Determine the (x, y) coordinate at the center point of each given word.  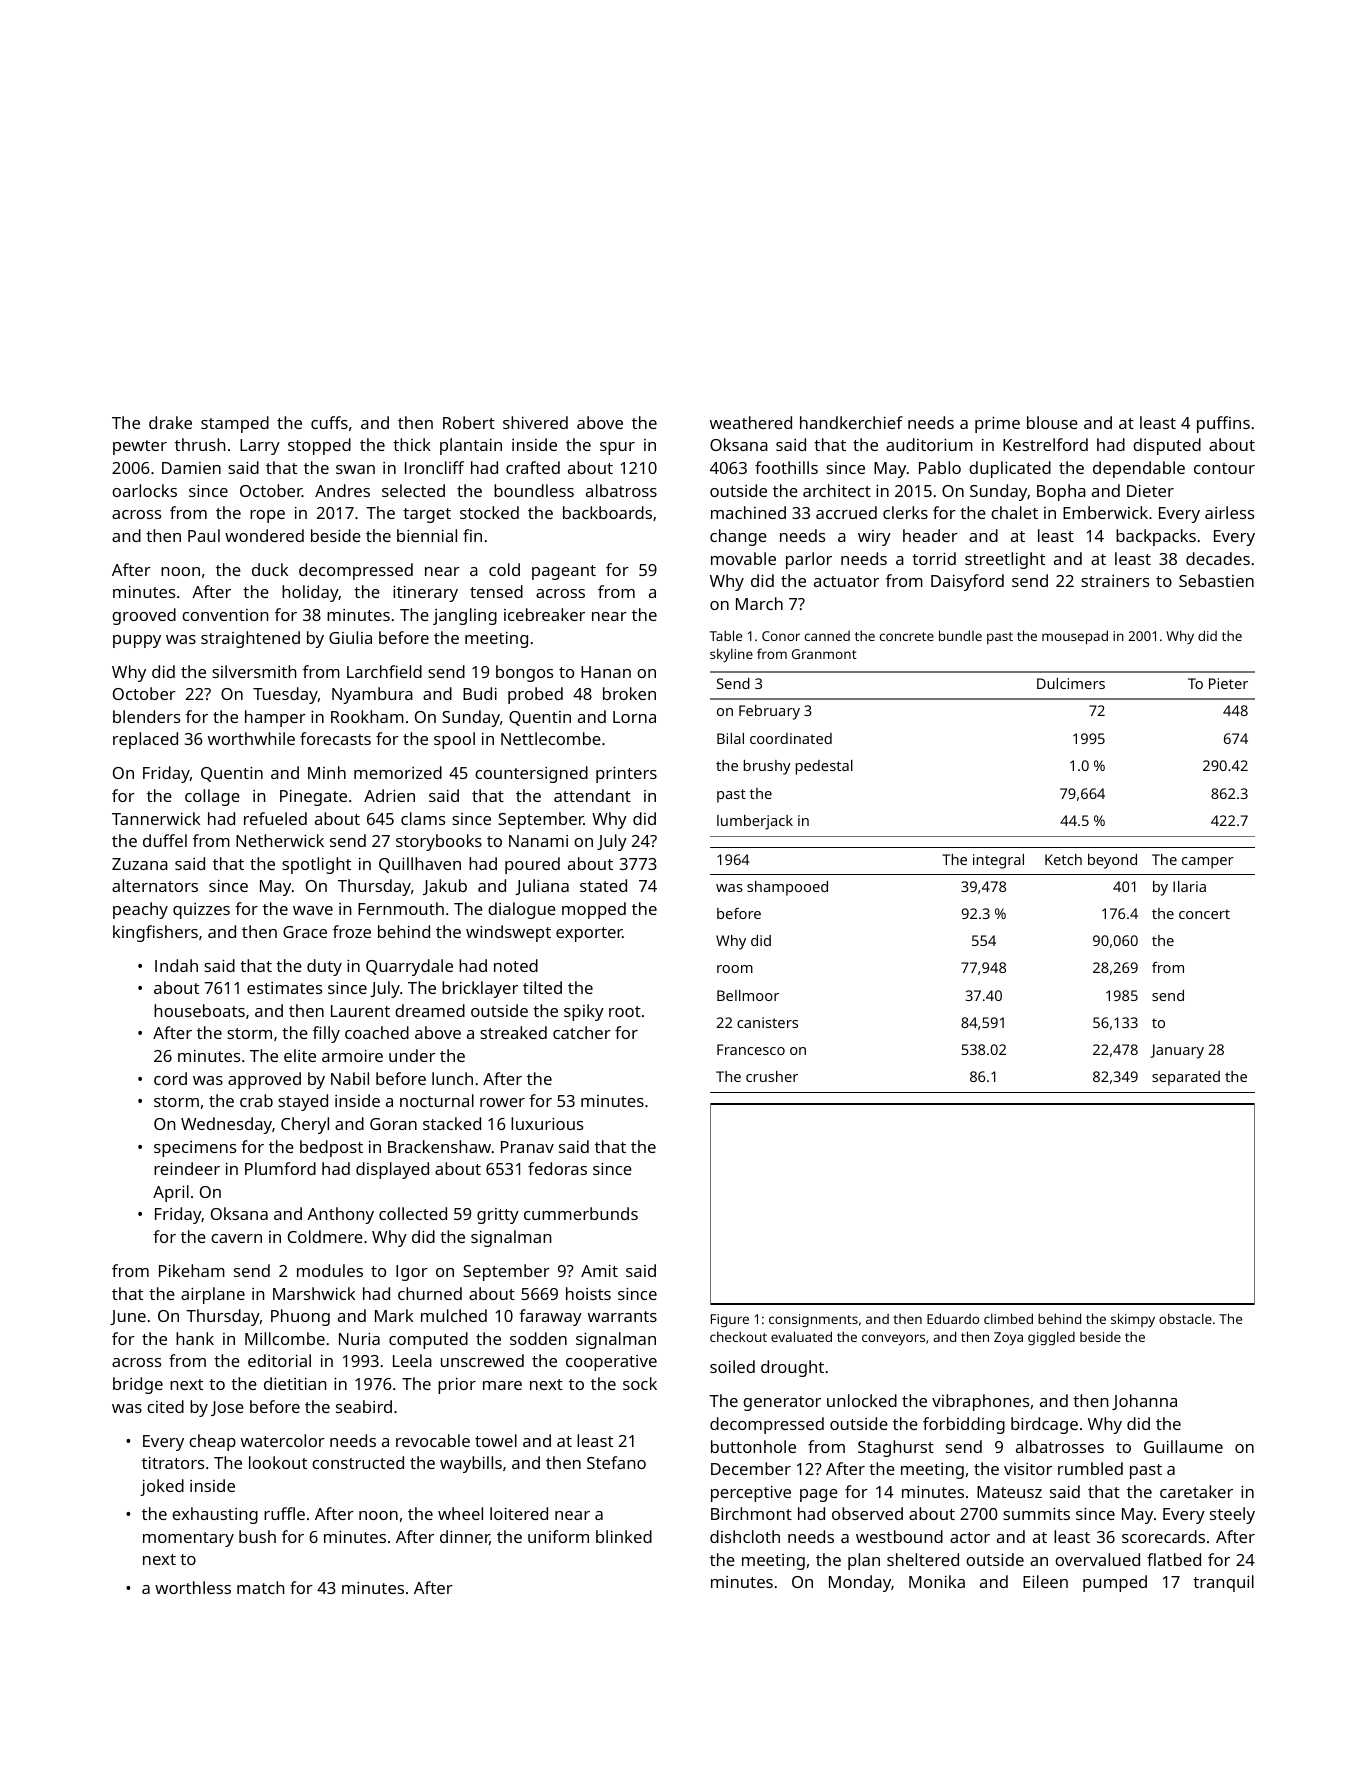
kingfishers (155, 933)
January (1177, 1051)
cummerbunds (581, 1213)
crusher (772, 1076)
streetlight (1005, 560)
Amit (599, 1271)
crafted (533, 467)
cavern (236, 1238)
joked (162, 1487)
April (171, 1193)
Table (725, 635)
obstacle (1185, 1318)
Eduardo (953, 1318)
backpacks (1156, 537)
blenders (146, 716)
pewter (140, 447)
